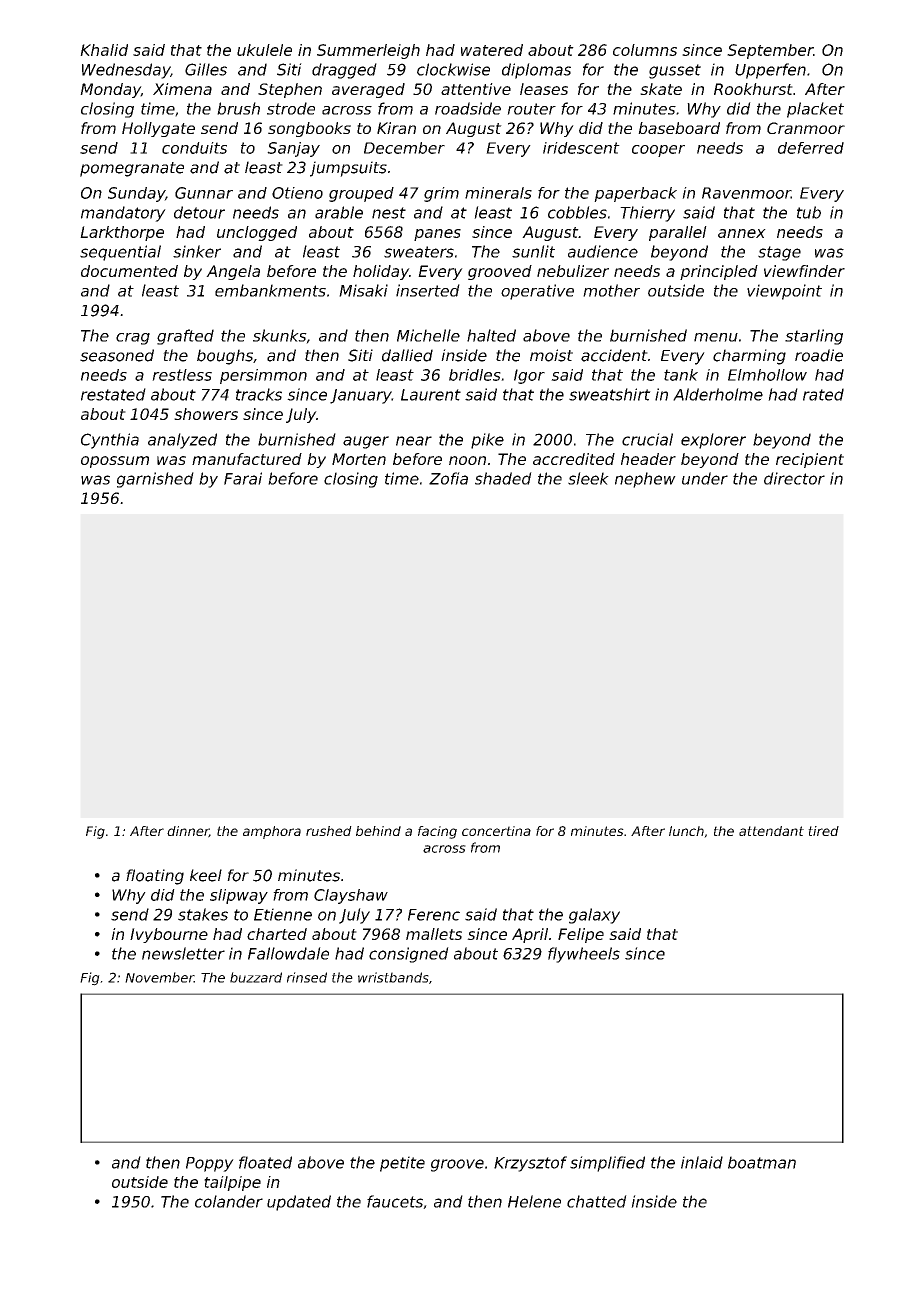 The width and height of the image is (924, 1308). What do you see at coordinates (299, 1203) in the image?
I see `updated` at bounding box center [299, 1203].
